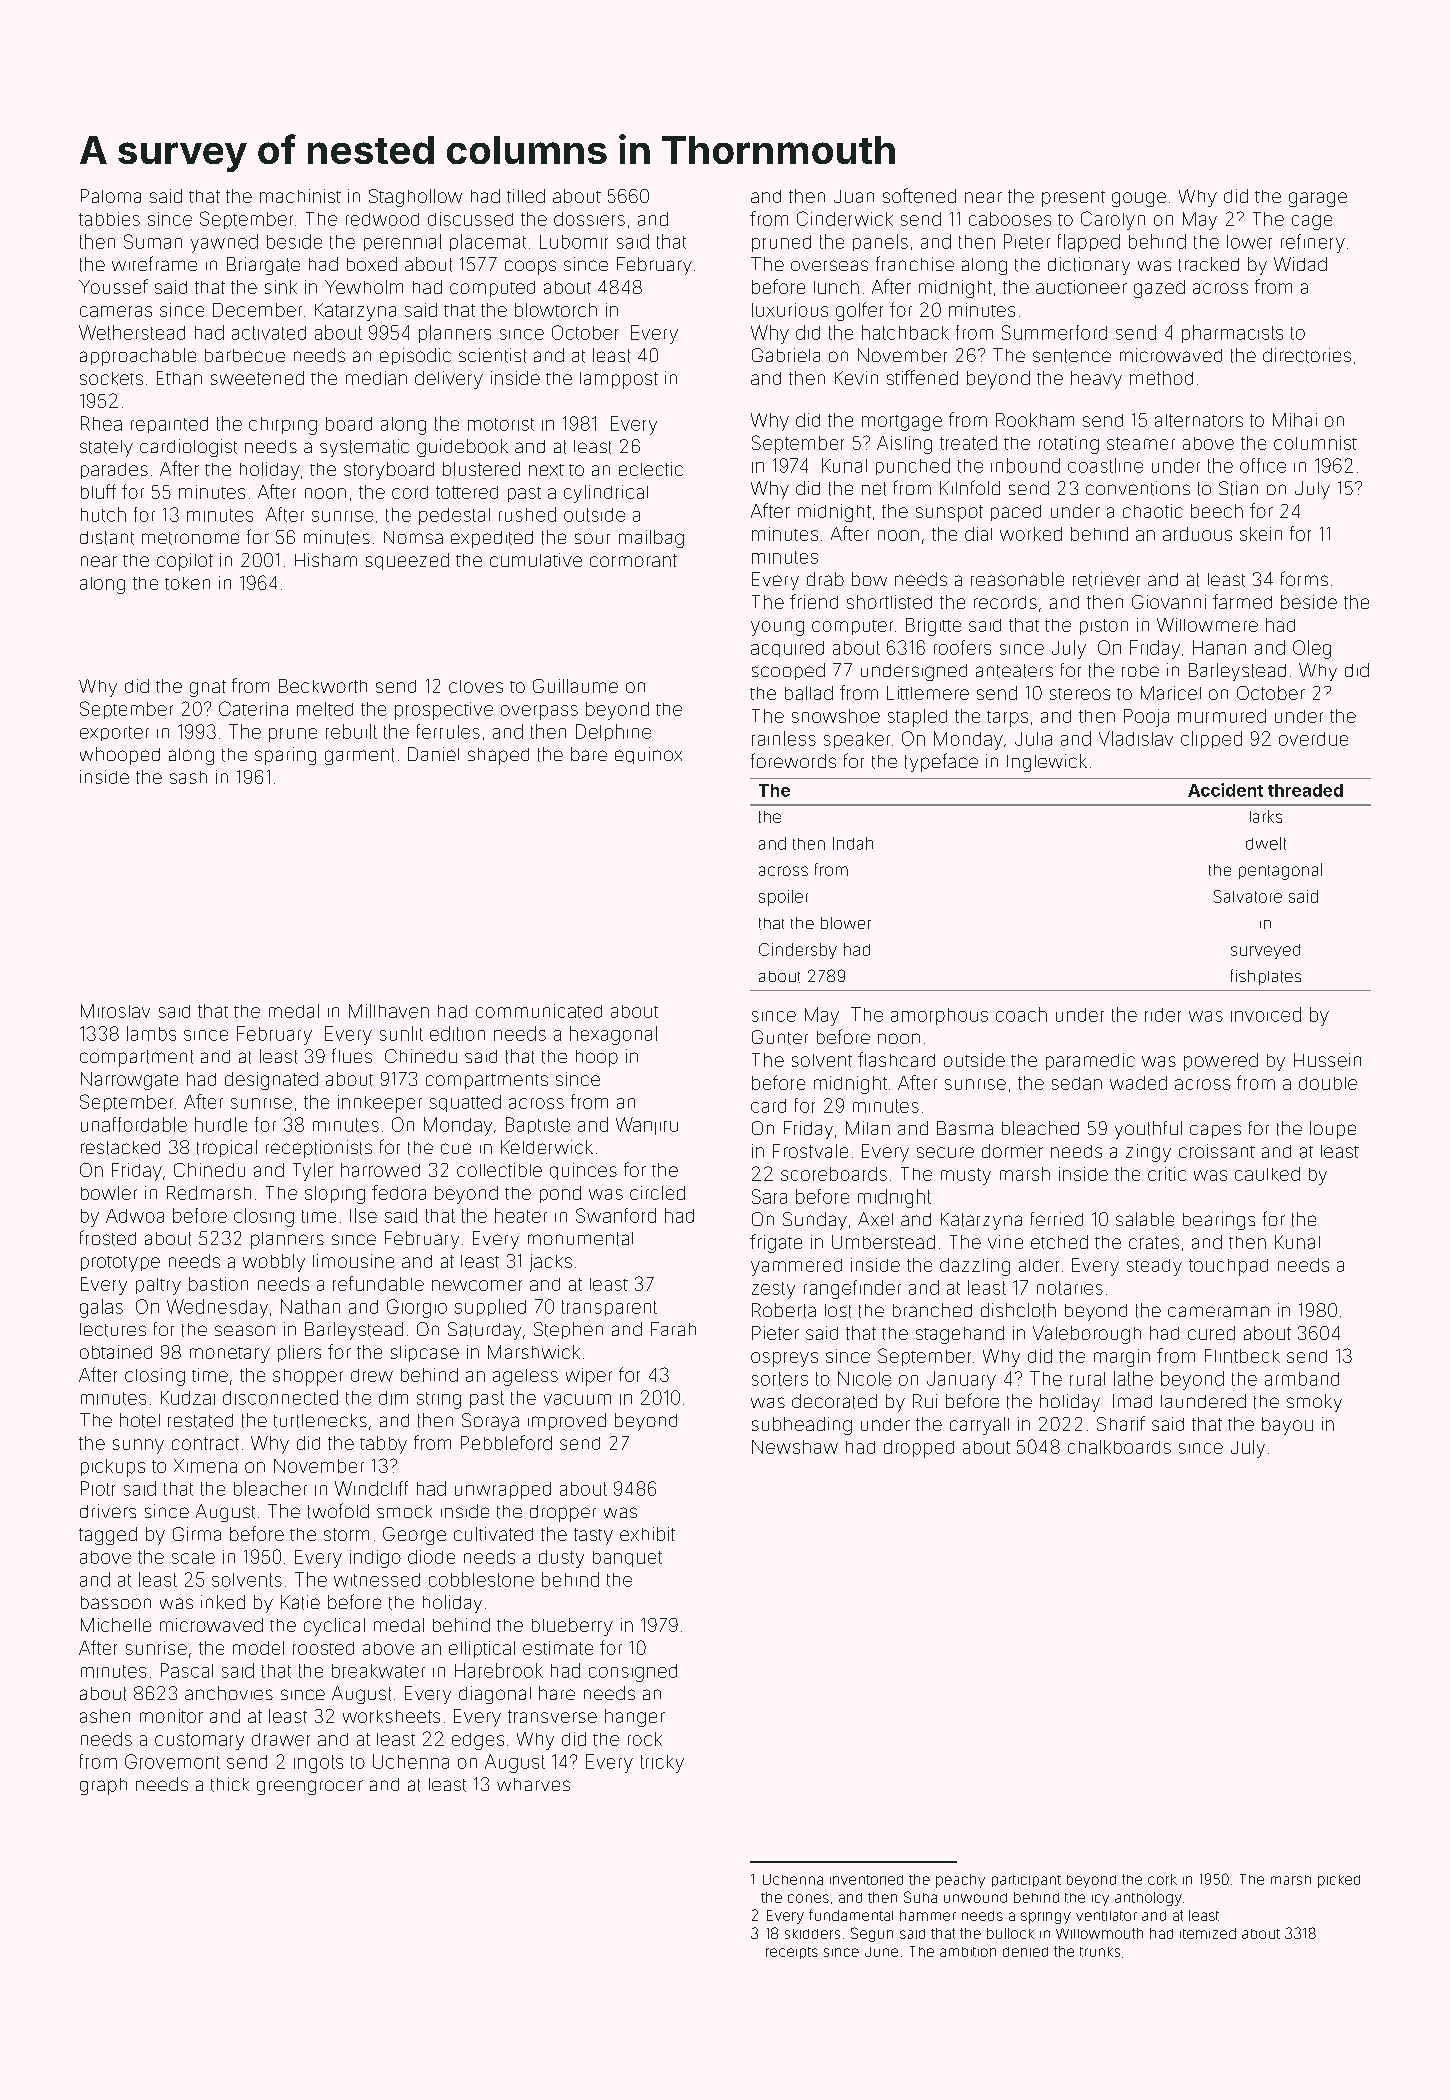 Image resolution: width=1450 pixels, height=2100 pixels. What do you see at coordinates (364, 287) in the document?
I see `Yewholm` at bounding box center [364, 287].
